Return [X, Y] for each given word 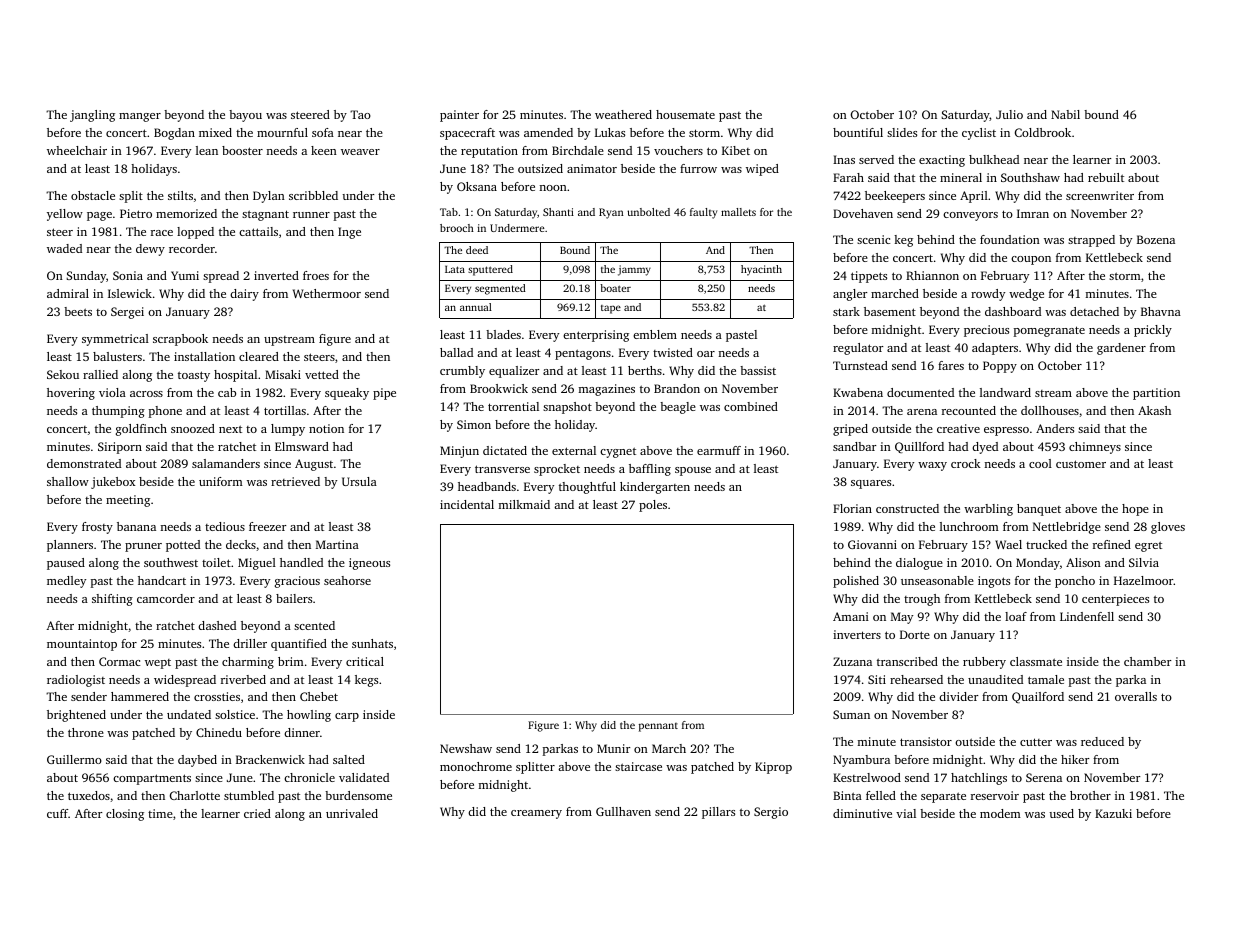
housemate [685, 114]
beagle [678, 408]
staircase [638, 766]
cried [257, 813]
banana [136, 526]
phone [165, 412]
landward [1005, 392]
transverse [502, 469]
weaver [360, 152]
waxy [932, 466]
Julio [1009, 114]
